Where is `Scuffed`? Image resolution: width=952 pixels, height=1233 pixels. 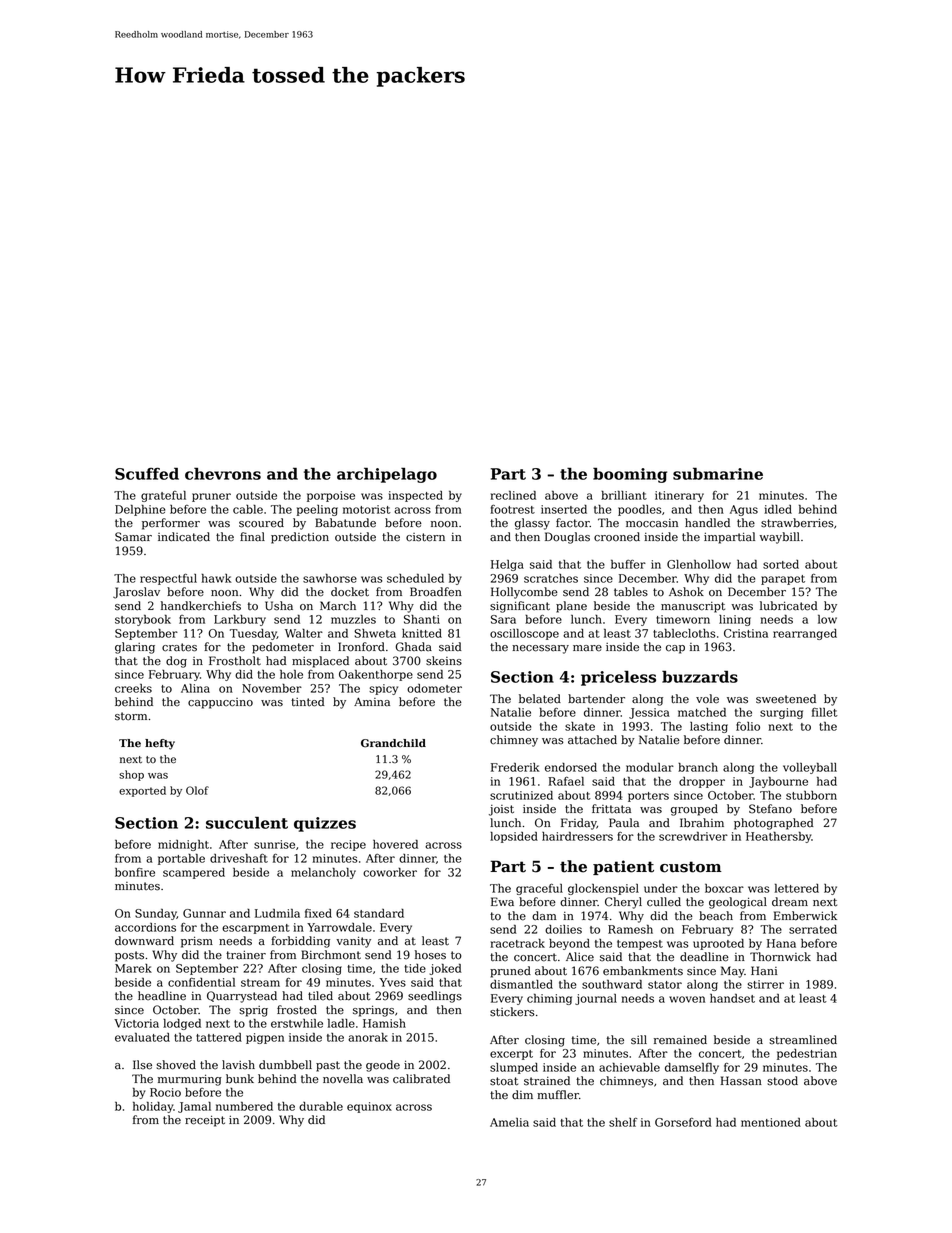 Scuffed is located at coordinates (147, 474).
